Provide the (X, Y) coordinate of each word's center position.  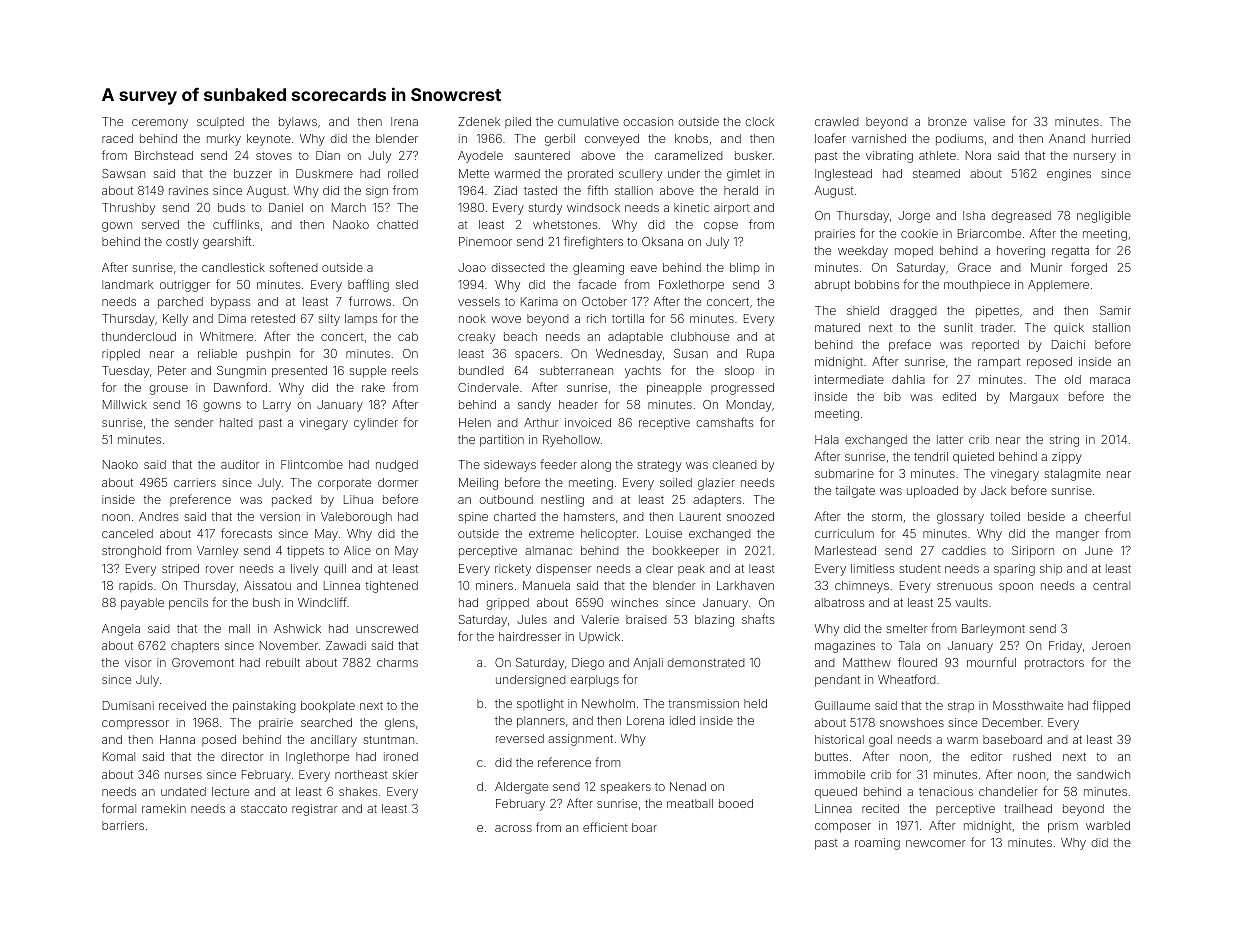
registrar (314, 810)
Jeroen (1111, 645)
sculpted (220, 122)
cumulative (588, 121)
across (513, 828)
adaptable (635, 337)
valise (989, 121)
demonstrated (706, 662)
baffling (368, 285)
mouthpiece (977, 286)
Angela (121, 630)
